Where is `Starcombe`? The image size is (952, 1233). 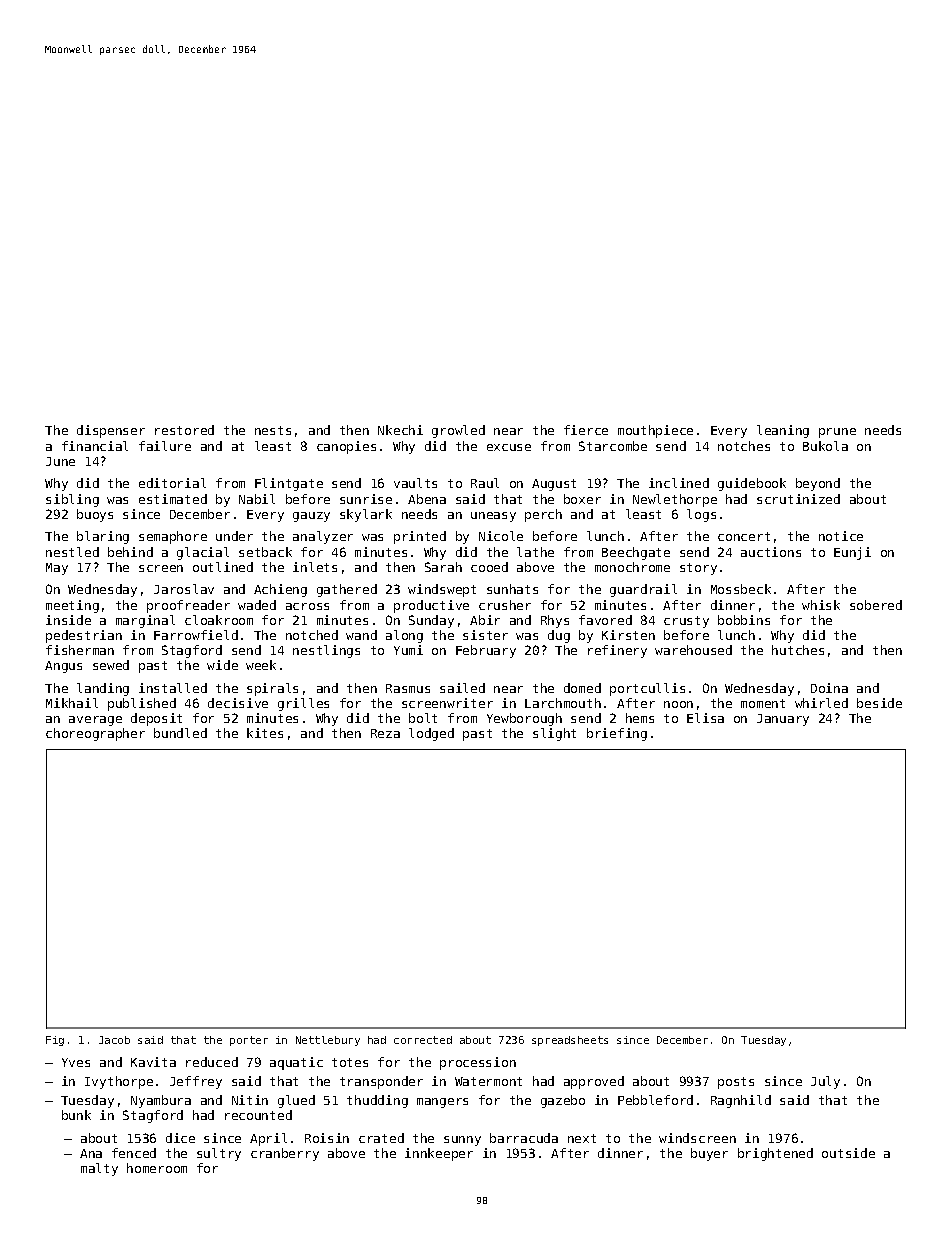 Starcombe is located at coordinates (613, 446).
